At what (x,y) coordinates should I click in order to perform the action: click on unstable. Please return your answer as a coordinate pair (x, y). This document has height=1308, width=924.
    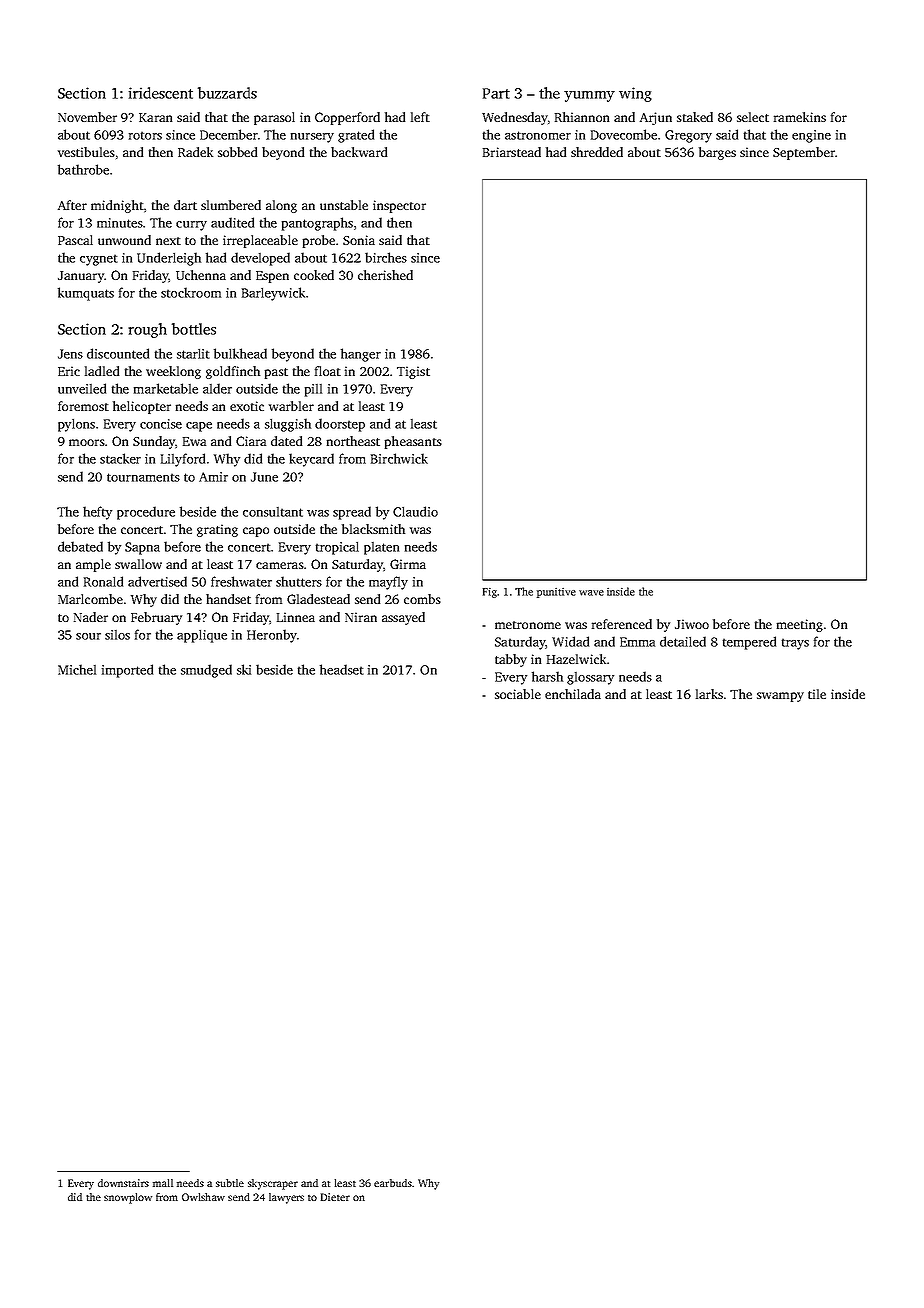
    Looking at the image, I should click on (344, 205).
